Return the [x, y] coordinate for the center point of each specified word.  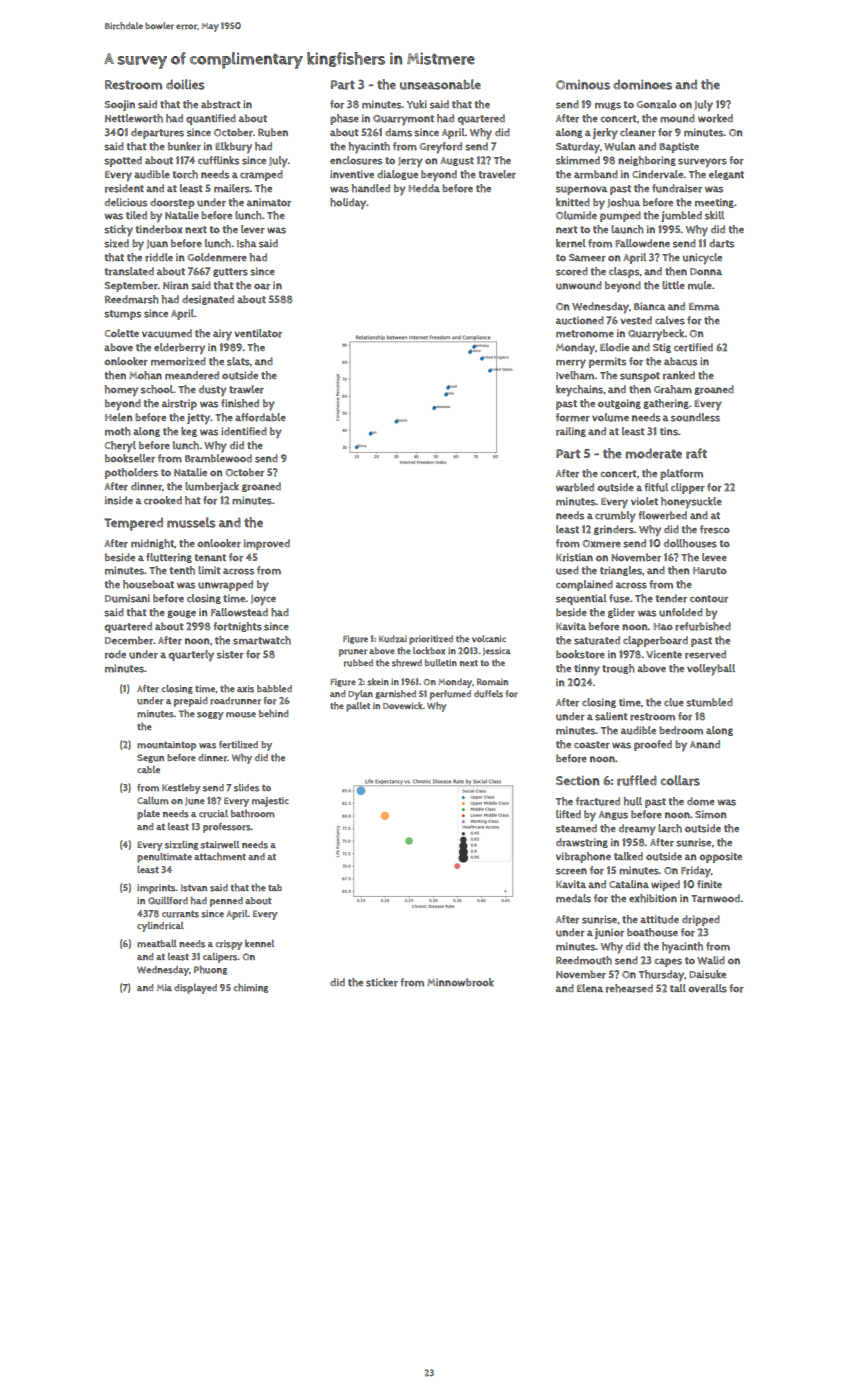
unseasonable [440, 84]
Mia [164, 987]
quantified [211, 119]
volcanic [489, 638]
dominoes [642, 85]
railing [571, 432]
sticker [382, 982]
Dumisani [127, 598]
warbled [575, 487]
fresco [715, 529]
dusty [213, 391]
